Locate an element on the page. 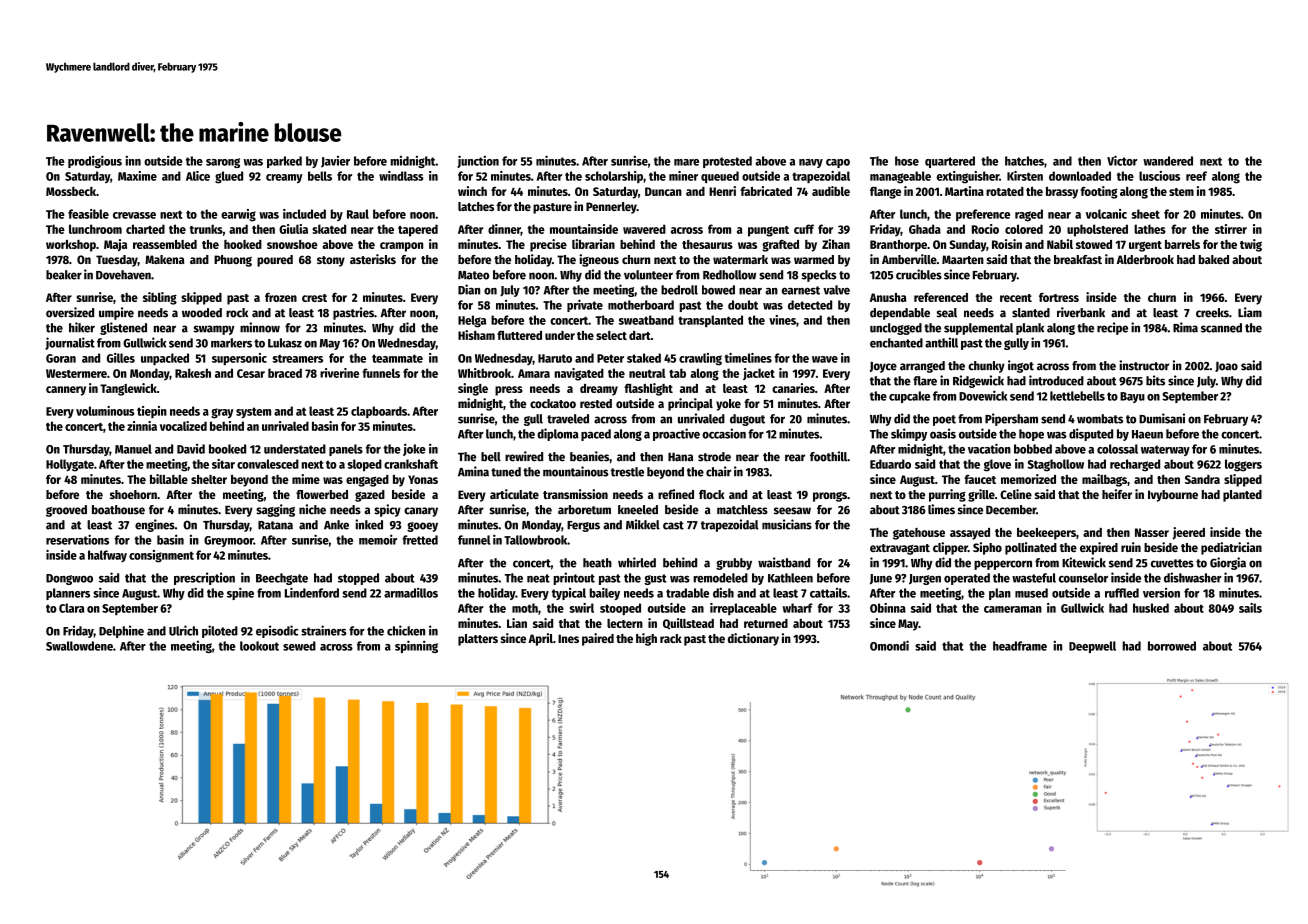 The width and height of the document is (1308, 924). Rima is located at coordinates (1185, 327).
